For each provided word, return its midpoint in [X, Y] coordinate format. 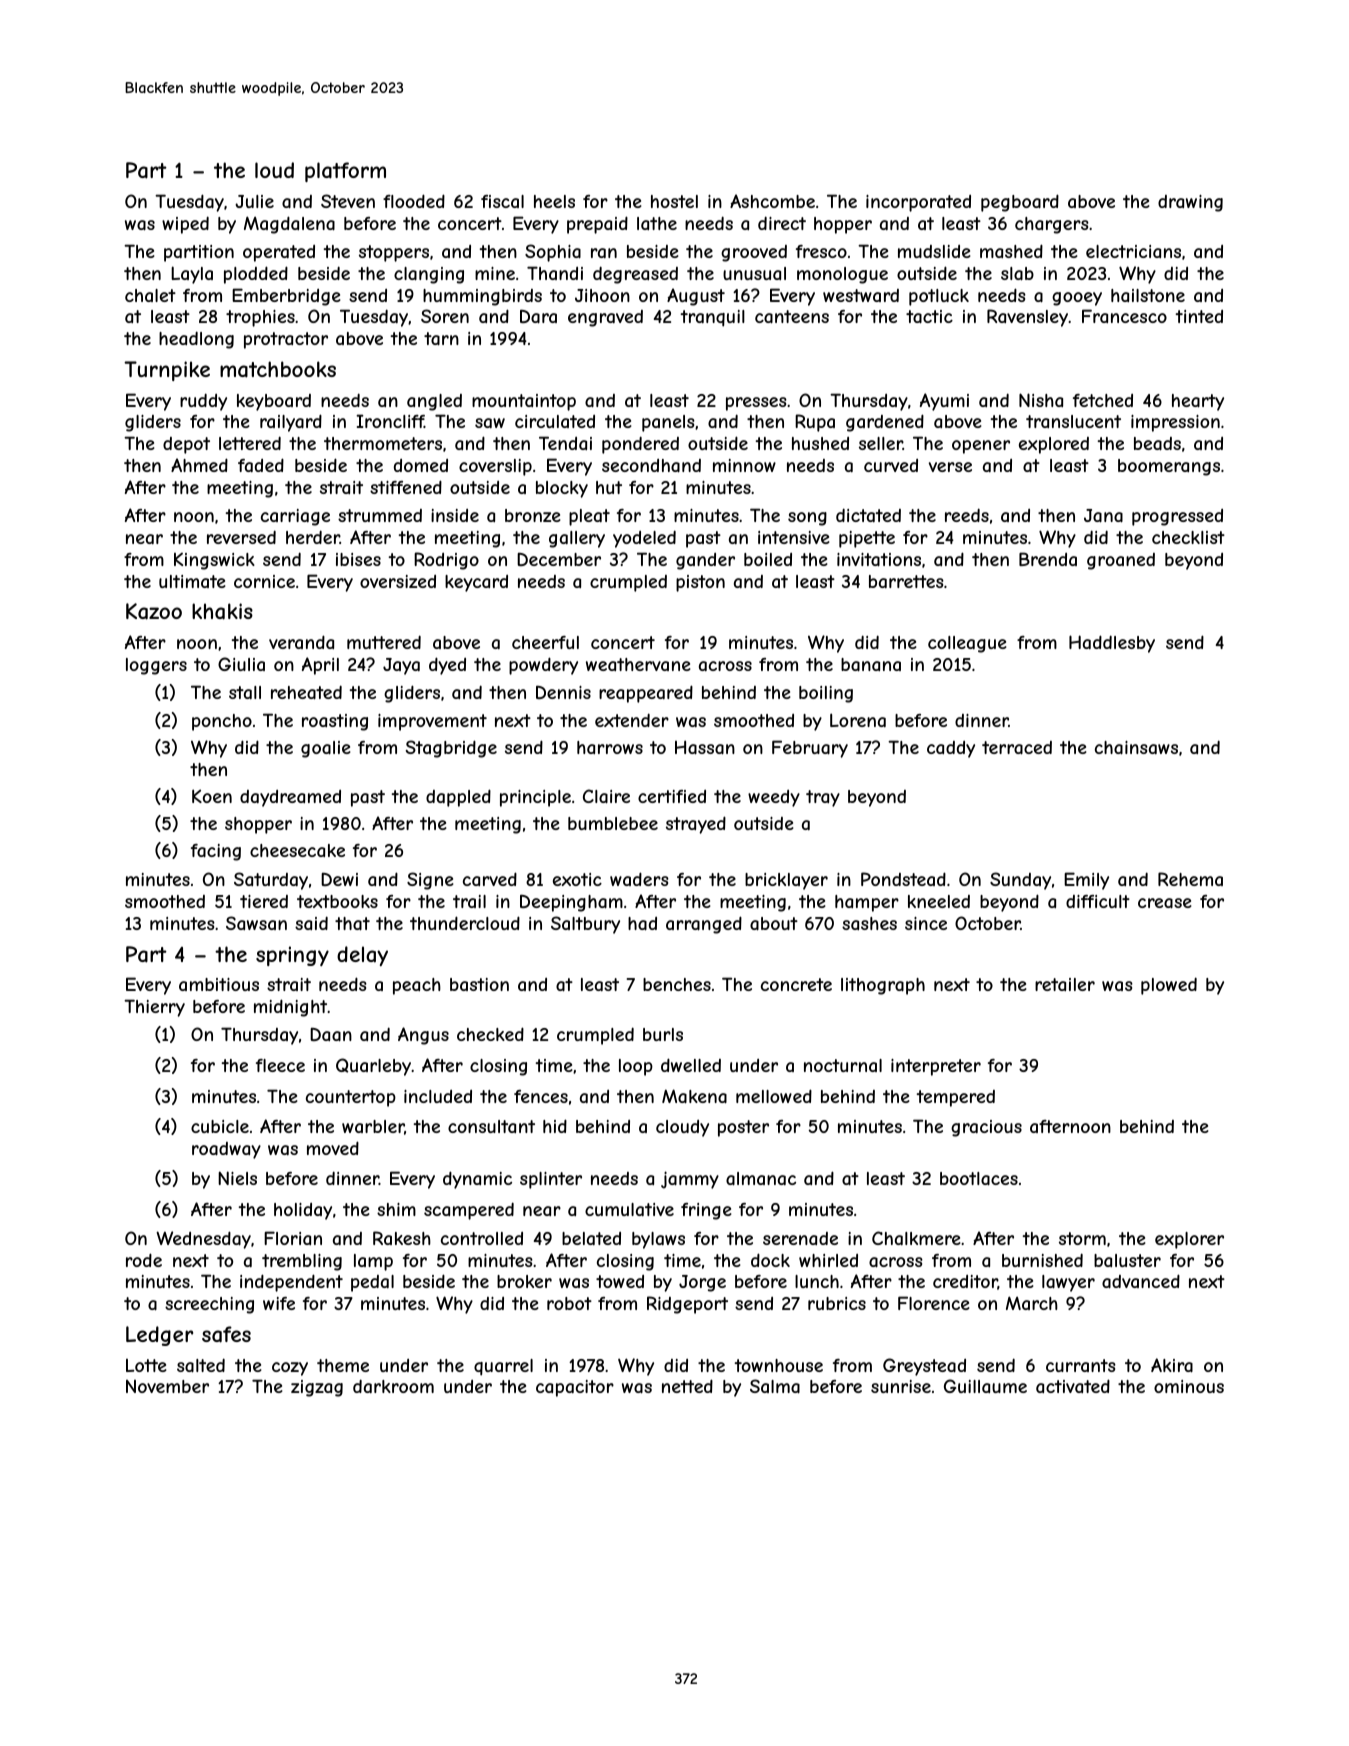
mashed [1011, 251]
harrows [610, 747]
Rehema [1190, 879]
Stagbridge [451, 749]
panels [668, 423]
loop [636, 1067]
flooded [414, 201]
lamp [373, 1262]
